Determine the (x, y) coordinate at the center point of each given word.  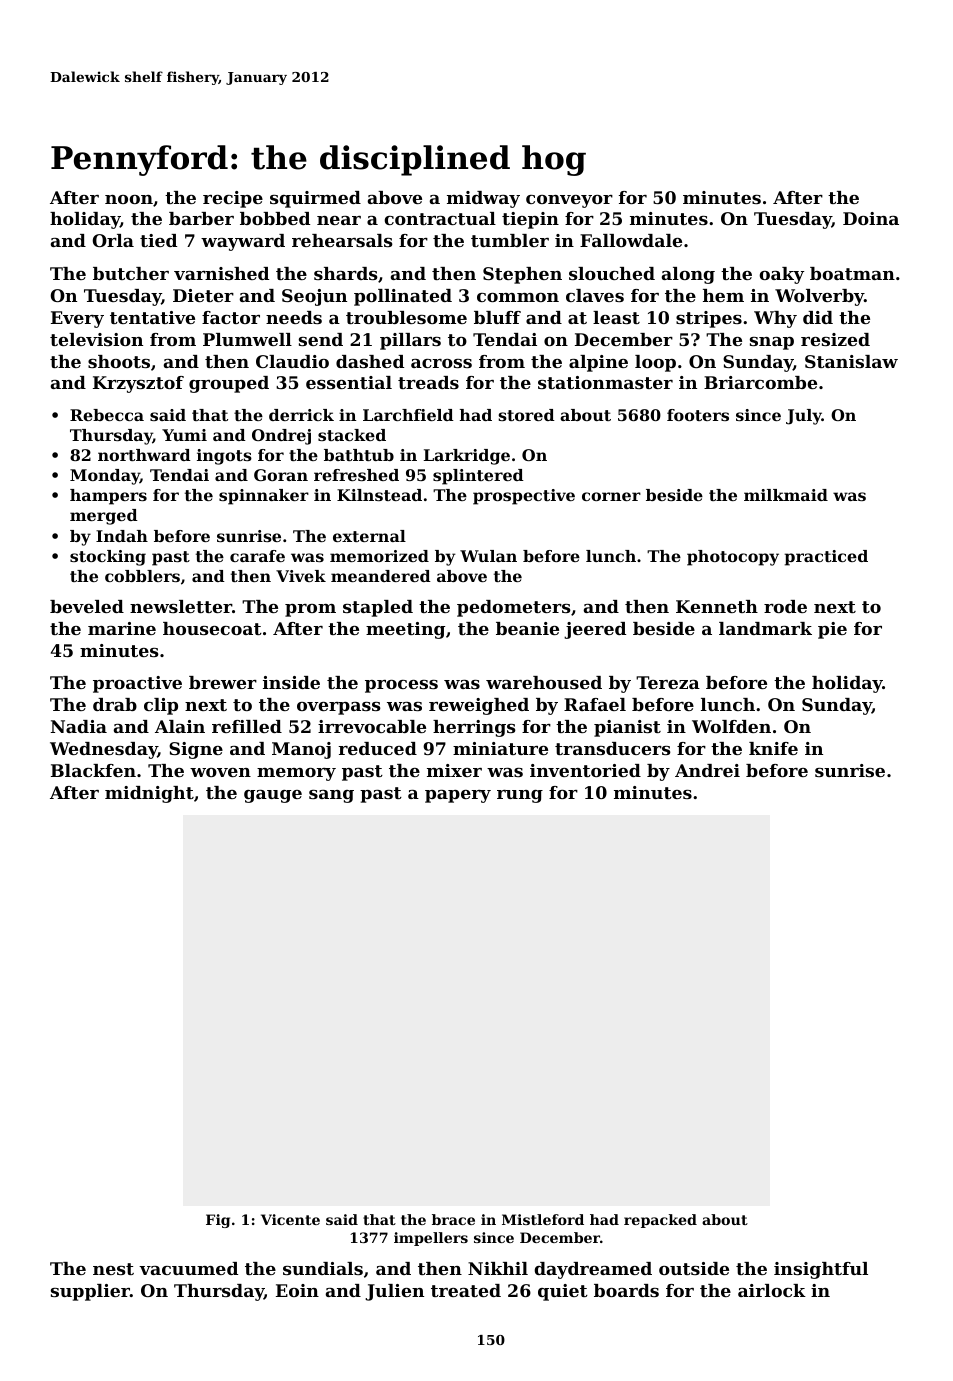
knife (773, 748)
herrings (474, 728)
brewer (223, 682)
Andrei (707, 770)
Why (775, 319)
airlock (772, 1290)
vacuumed (188, 1268)
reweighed (479, 706)
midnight (149, 794)
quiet (563, 1292)
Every (77, 319)
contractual (440, 218)
